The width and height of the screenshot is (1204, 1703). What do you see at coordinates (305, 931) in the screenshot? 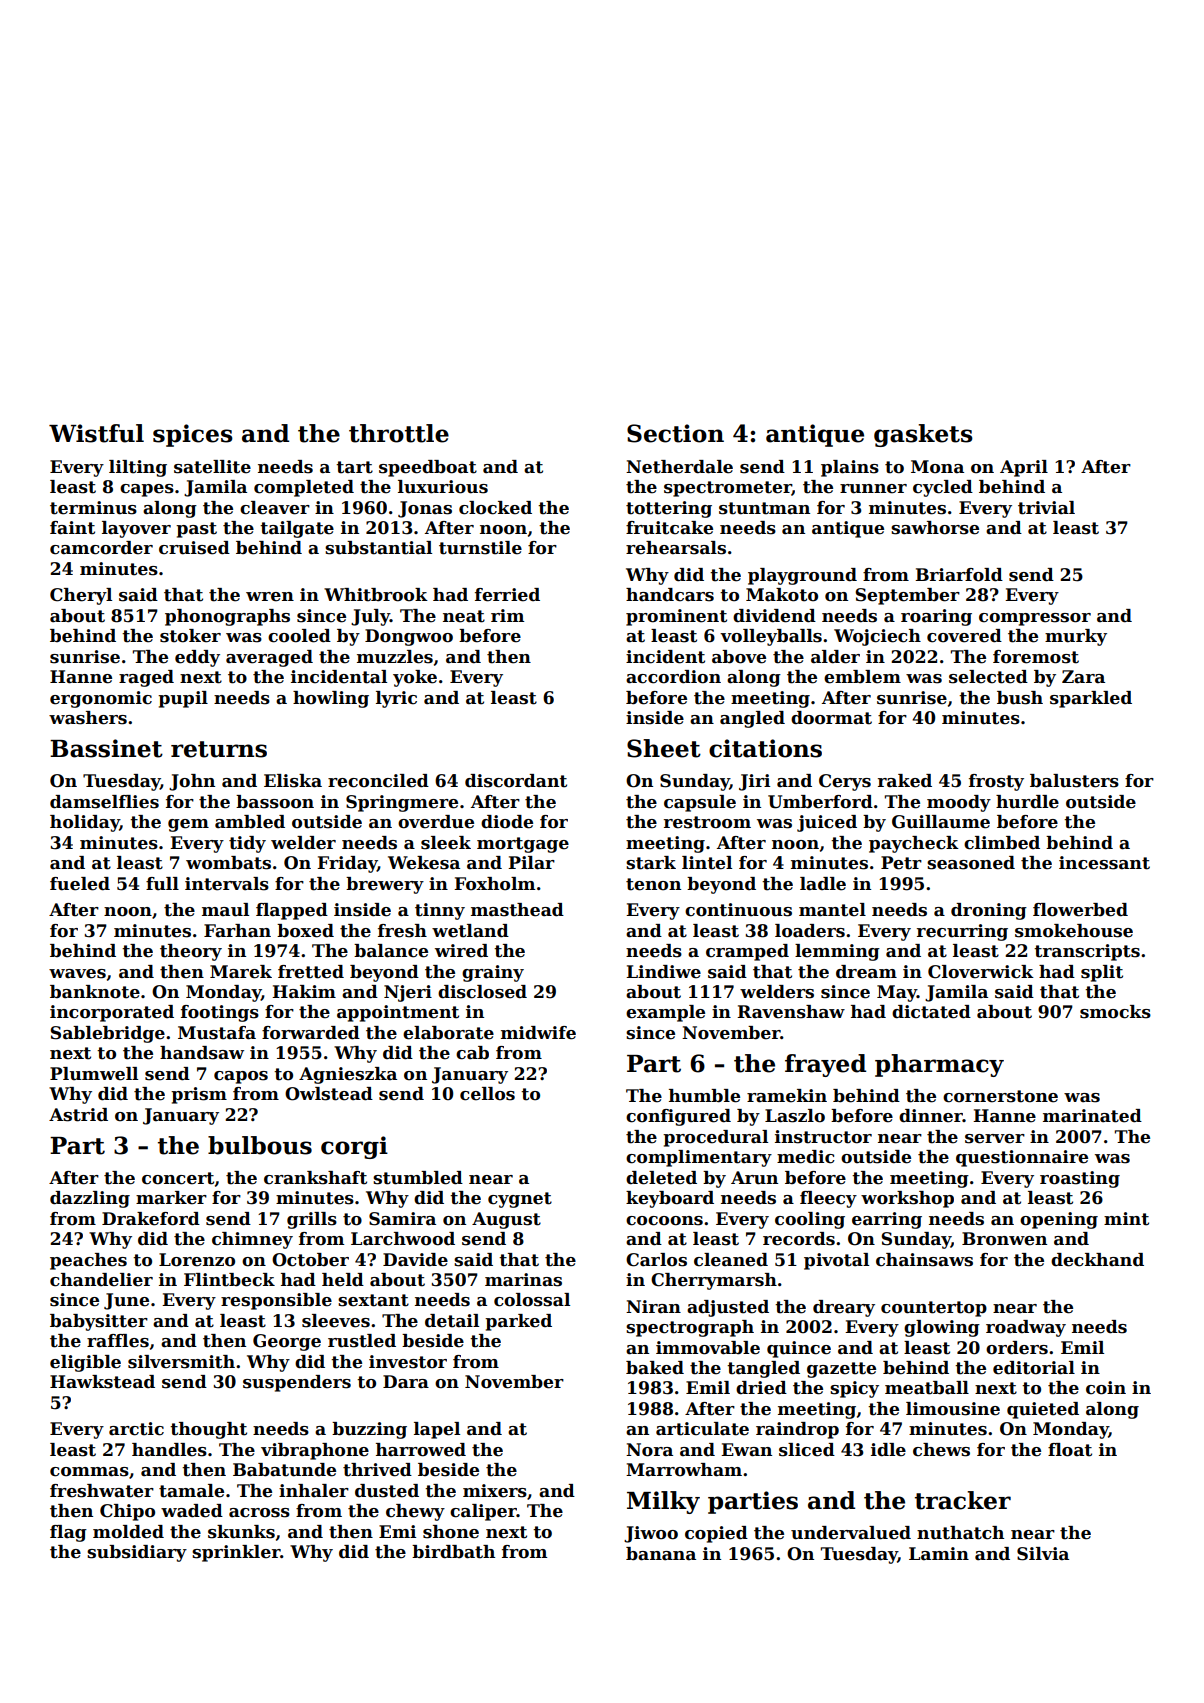
I see `boxed` at bounding box center [305, 931].
